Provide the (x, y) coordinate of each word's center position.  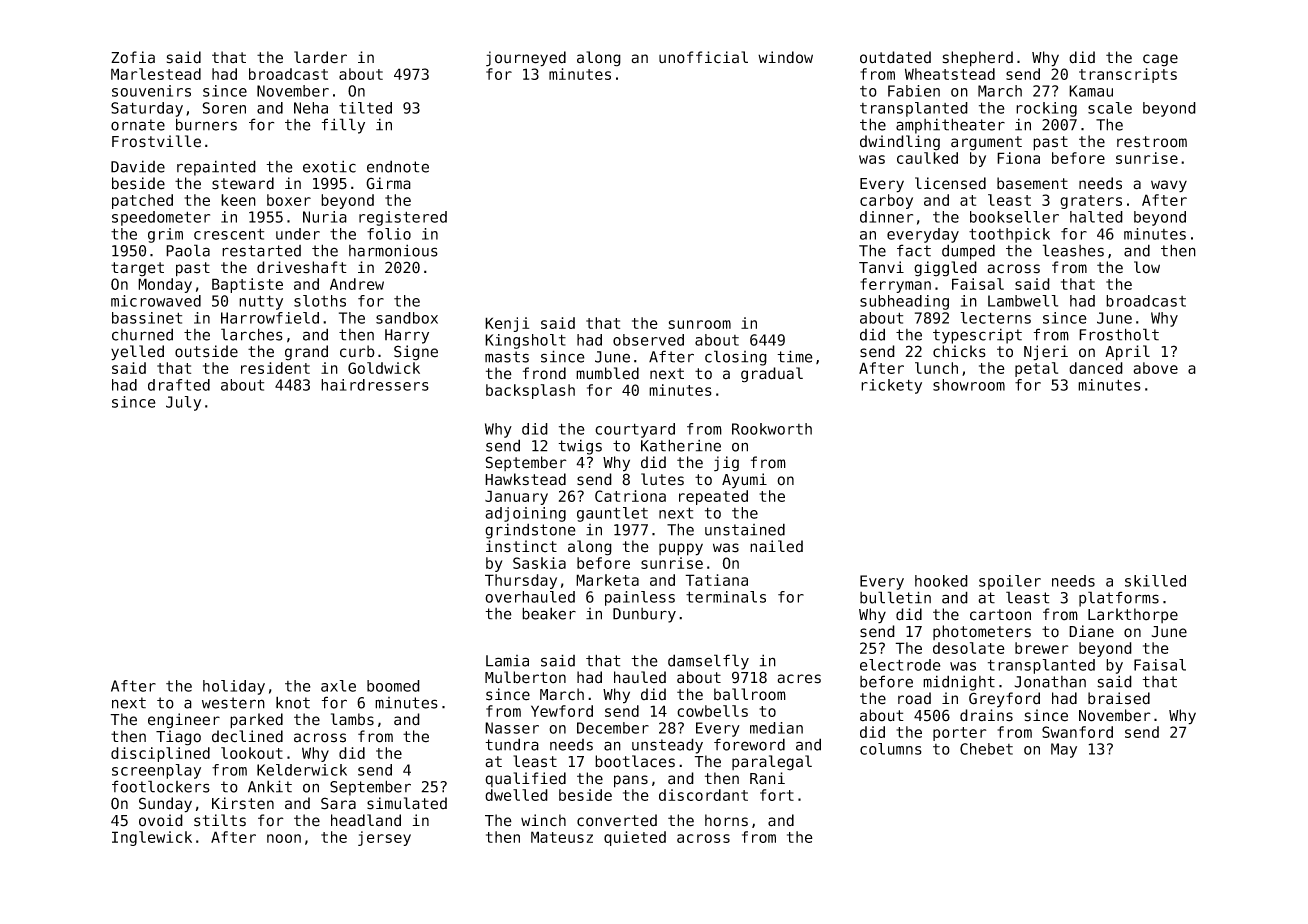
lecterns (995, 318)
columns (891, 749)
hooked (941, 581)
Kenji (507, 324)
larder (320, 57)
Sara (338, 803)
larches (252, 334)
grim (165, 235)
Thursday (521, 581)
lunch (936, 368)
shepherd (978, 59)
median (776, 728)
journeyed (526, 59)
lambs (352, 719)
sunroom (699, 324)
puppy (681, 549)
